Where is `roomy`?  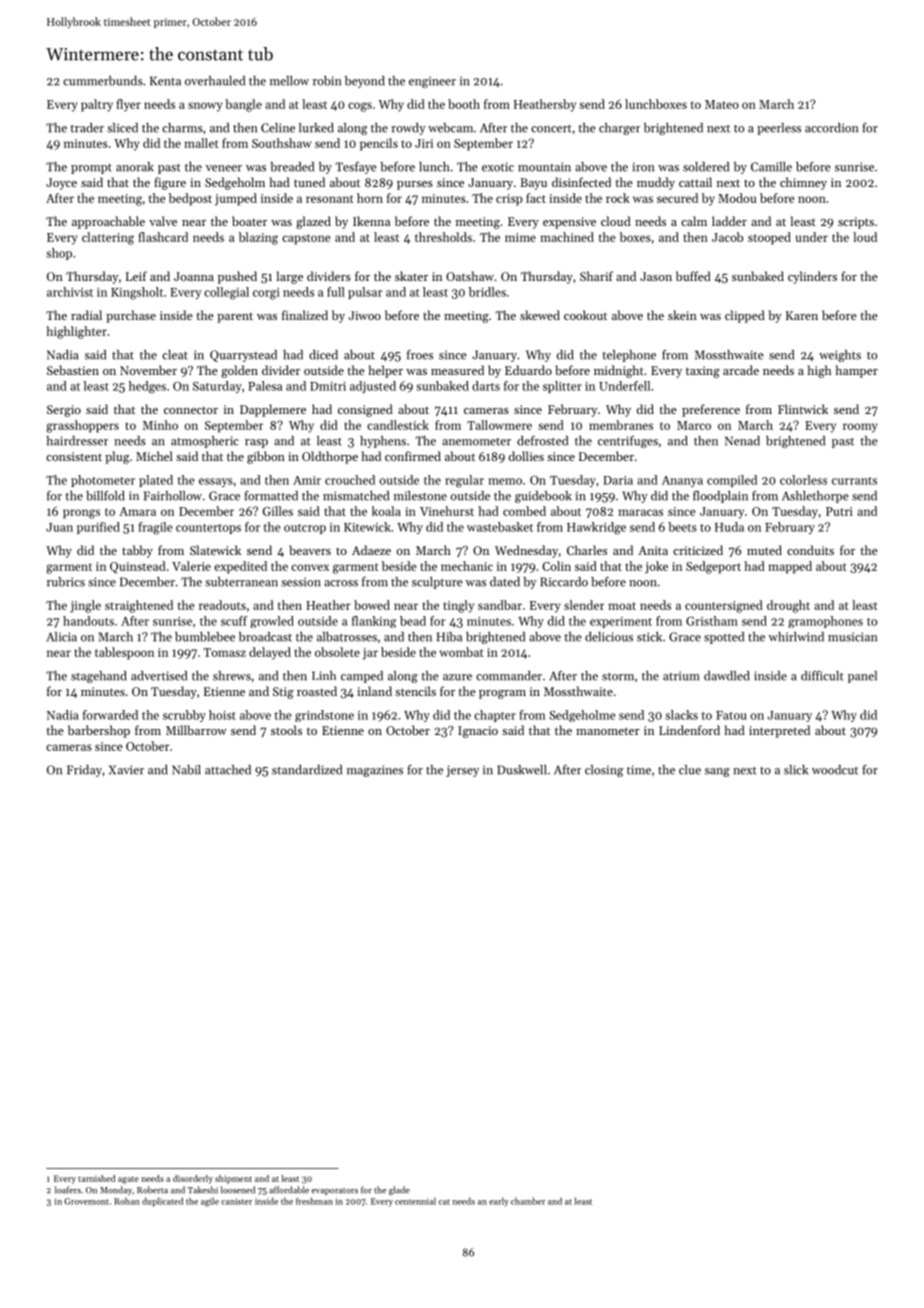
roomy is located at coordinates (860, 428).
